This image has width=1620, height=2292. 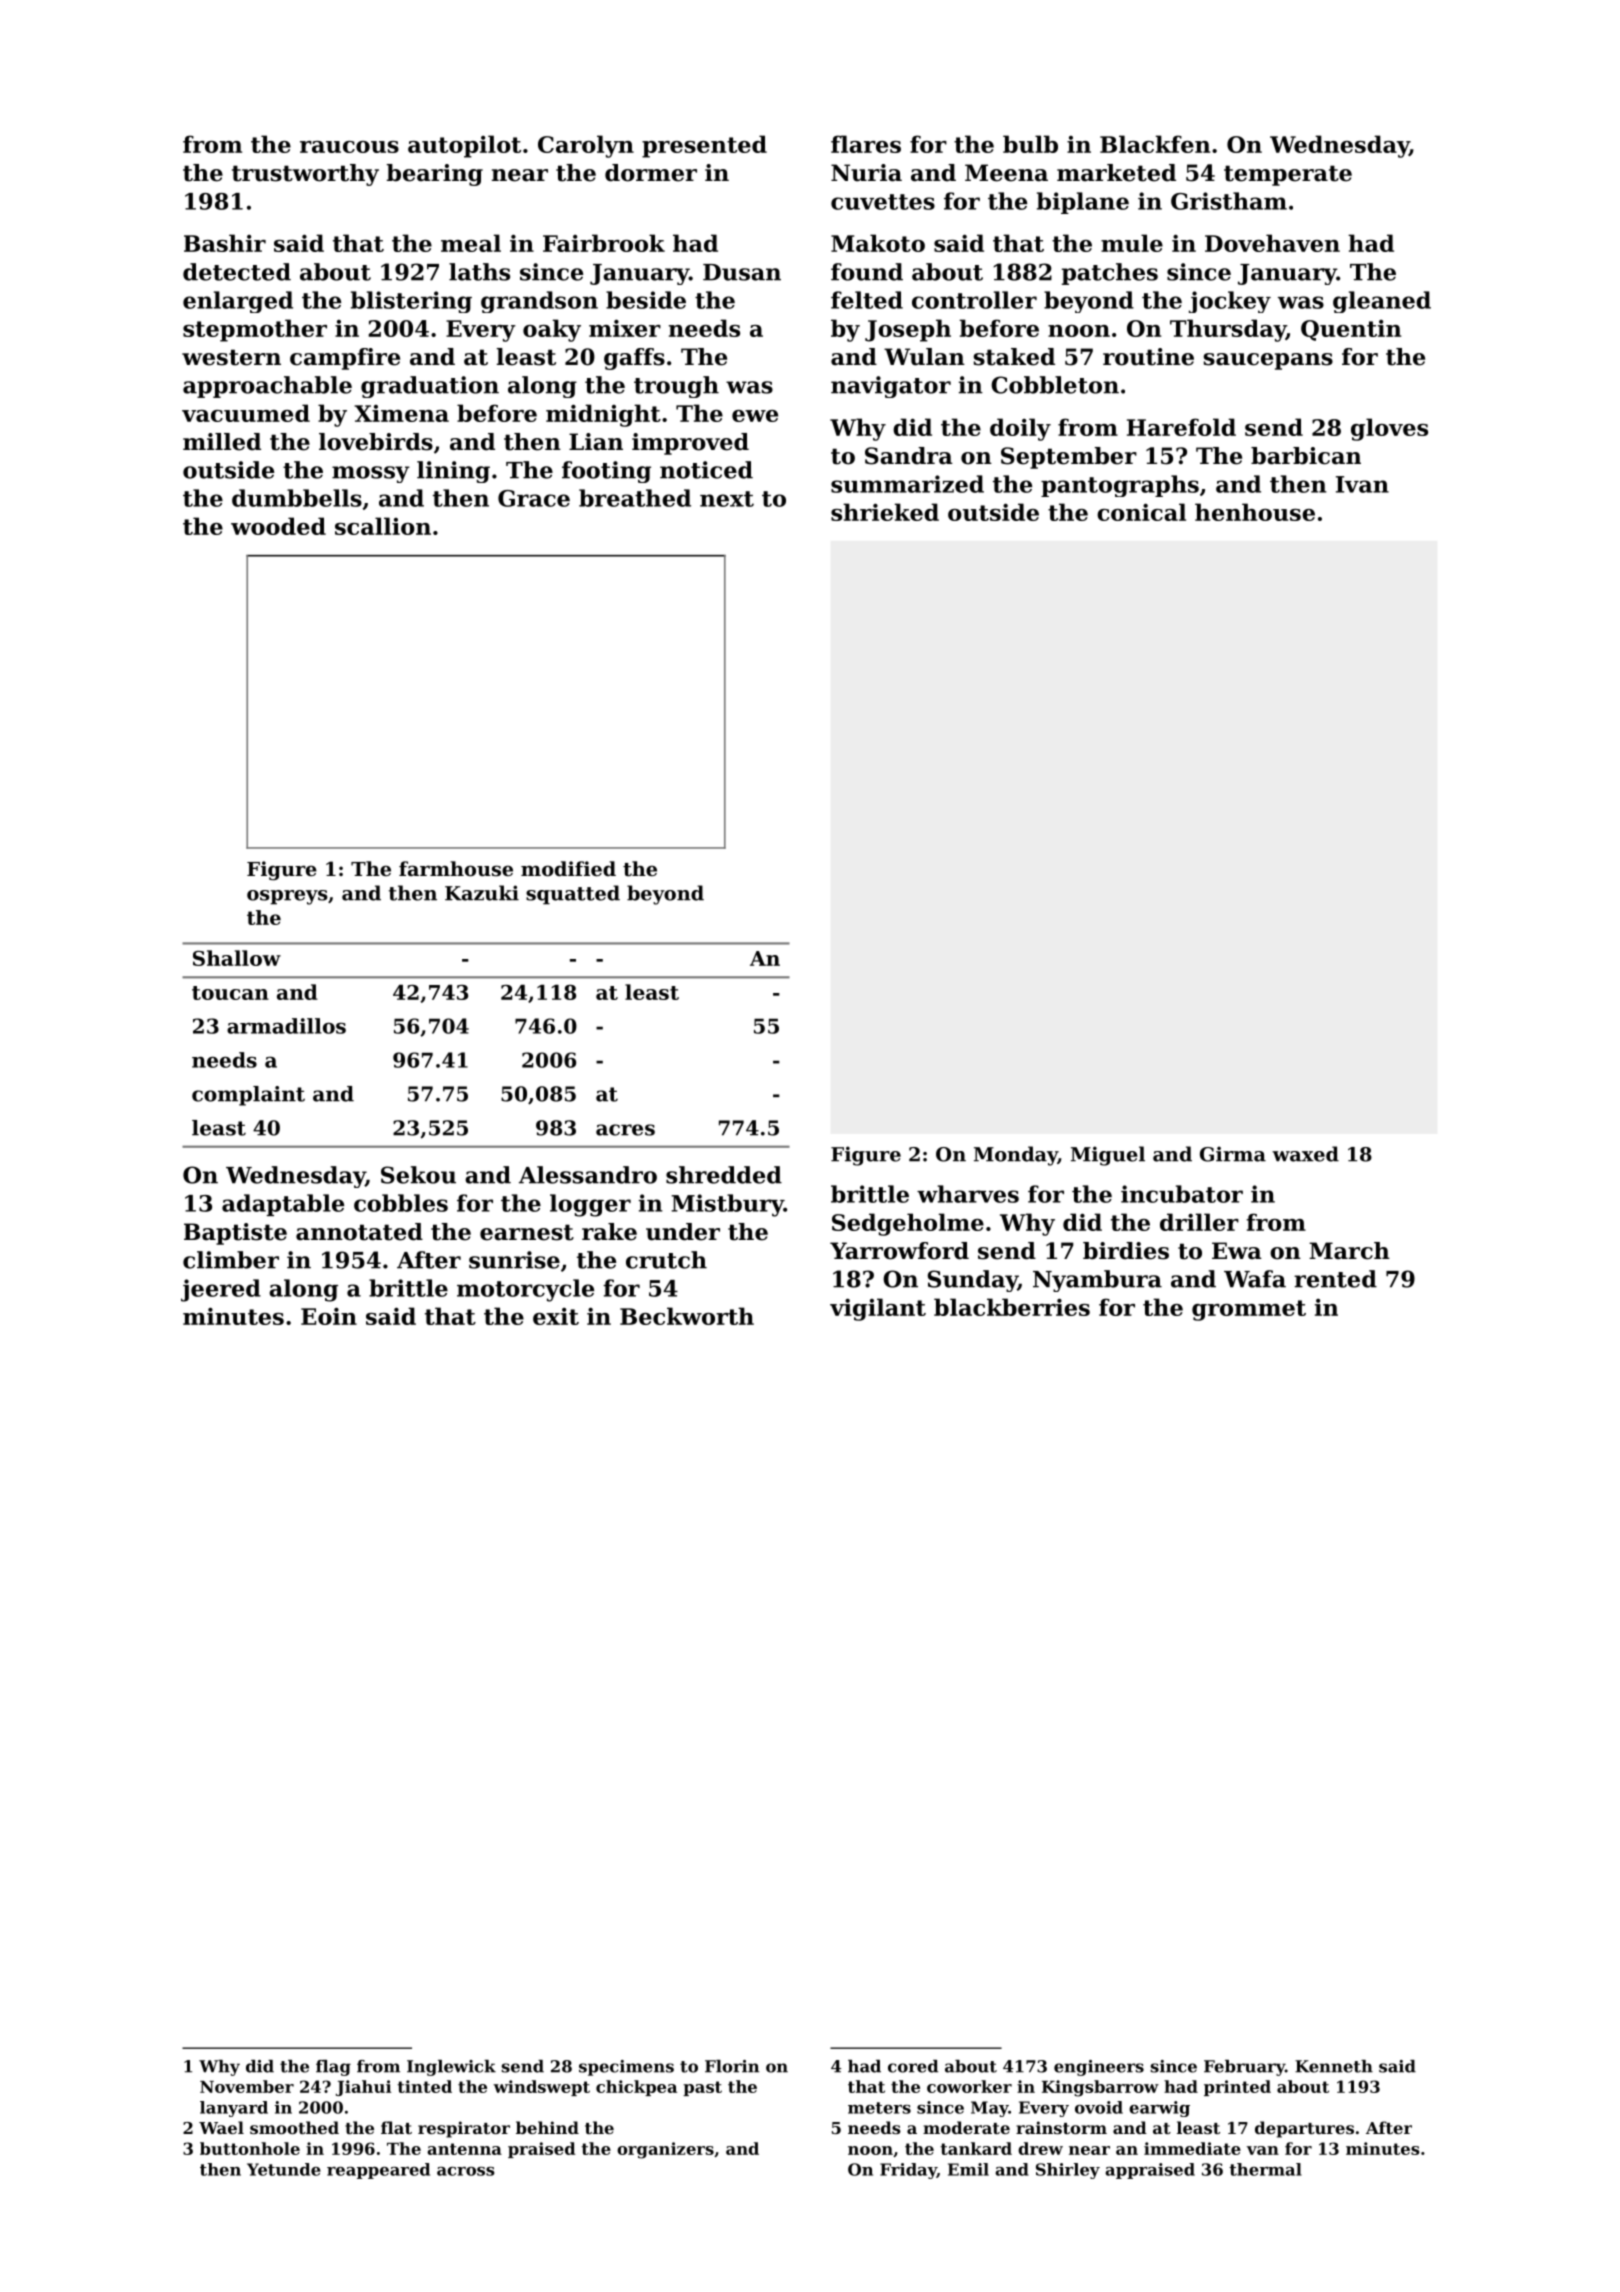 What do you see at coordinates (742, 272) in the image?
I see `Dusan` at bounding box center [742, 272].
